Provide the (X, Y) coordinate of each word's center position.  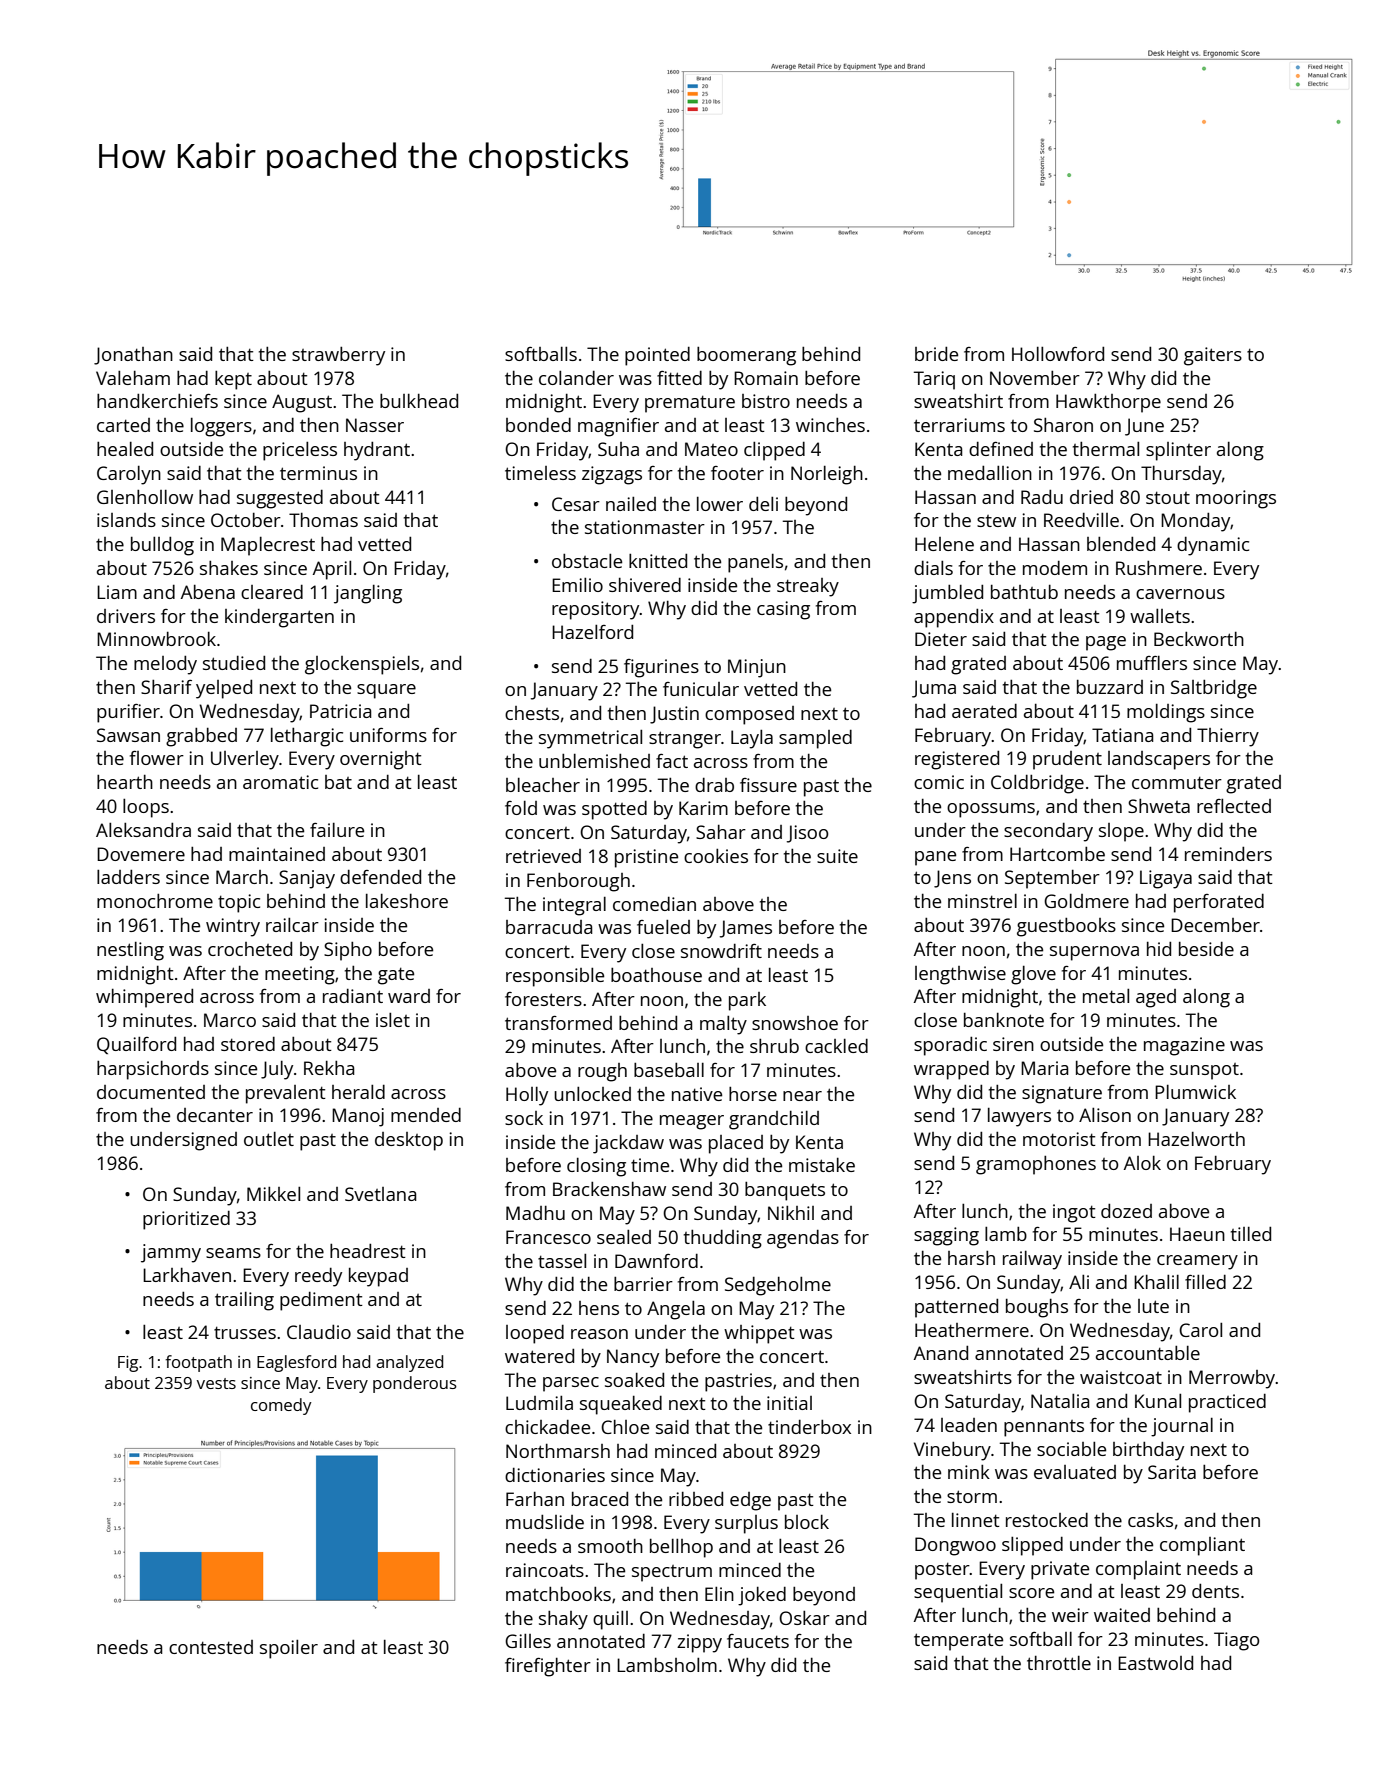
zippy (699, 1643)
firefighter (548, 1667)
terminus (318, 473)
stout (1168, 497)
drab (714, 785)
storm (972, 1496)
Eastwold (1155, 1663)
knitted (658, 561)
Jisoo (807, 834)
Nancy (633, 1358)
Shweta (1159, 806)
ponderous (415, 1384)
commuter (1177, 782)
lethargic (307, 737)
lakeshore (407, 901)
